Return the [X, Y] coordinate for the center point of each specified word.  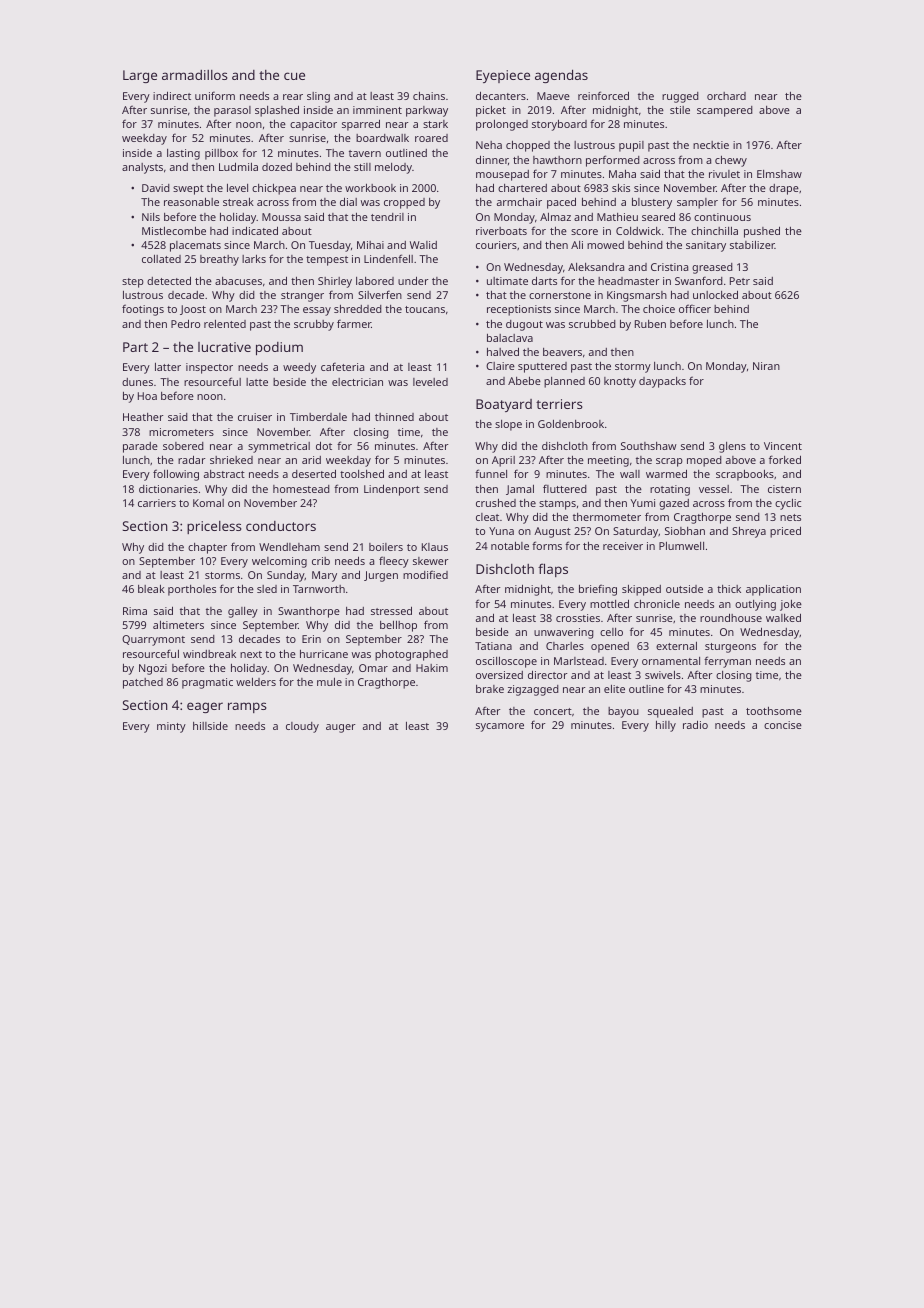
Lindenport [392, 490]
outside [684, 589]
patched [143, 683]
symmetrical [279, 447]
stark [435, 124]
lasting [183, 154]
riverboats [501, 231]
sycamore [500, 727]
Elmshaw [779, 174]
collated [161, 259]
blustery [652, 203]
